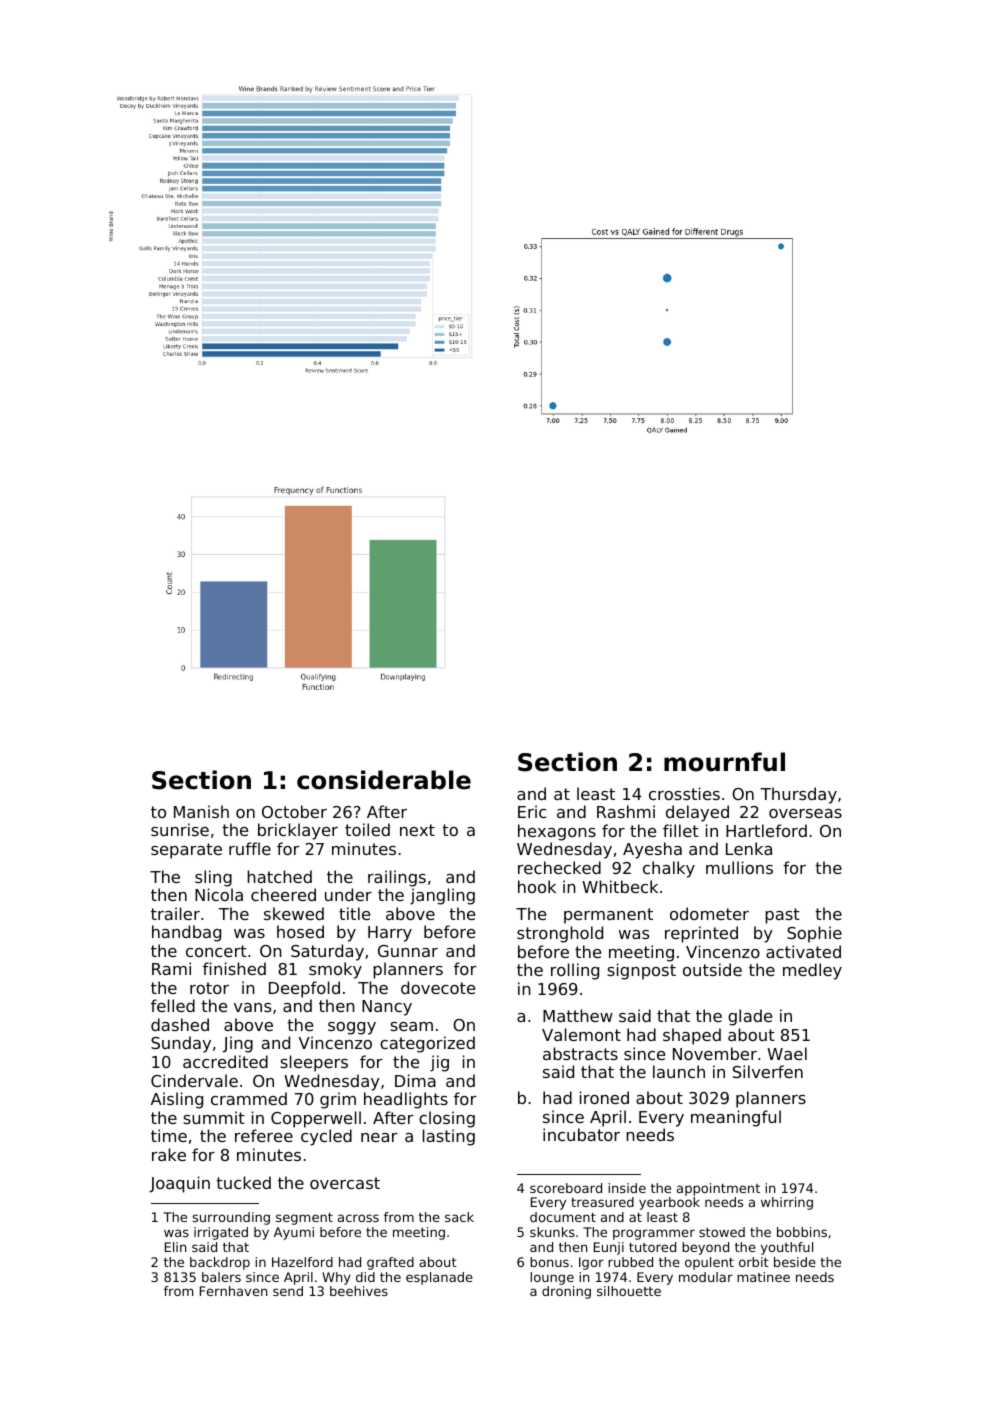 This image has width=993, height=1410. What do you see at coordinates (221, 1277) in the image?
I see `balers` at bounding box center [221, 1277].
